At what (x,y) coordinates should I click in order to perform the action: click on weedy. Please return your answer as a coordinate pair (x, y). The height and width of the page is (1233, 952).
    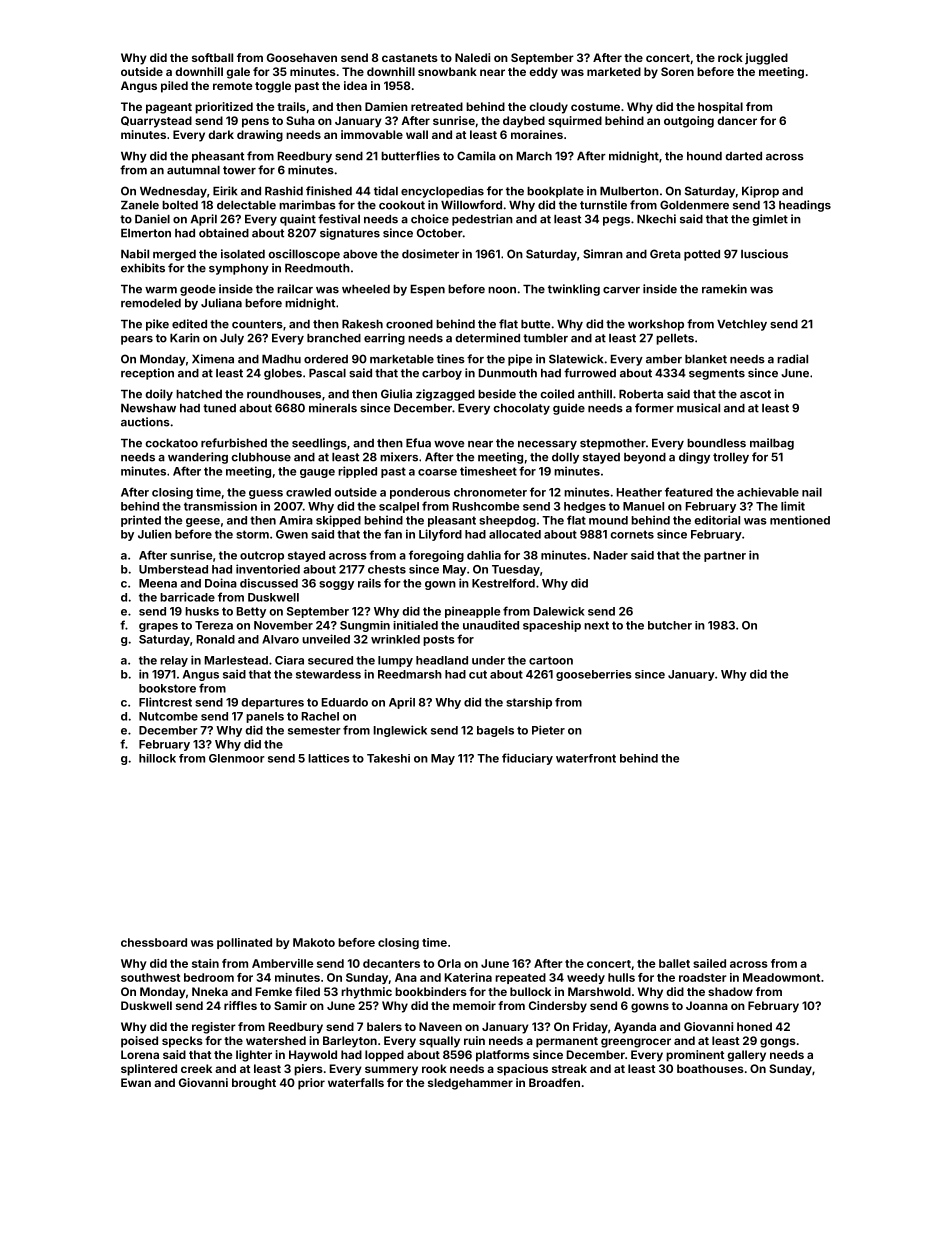
    Looking at the image, I should click on (586, 978).
